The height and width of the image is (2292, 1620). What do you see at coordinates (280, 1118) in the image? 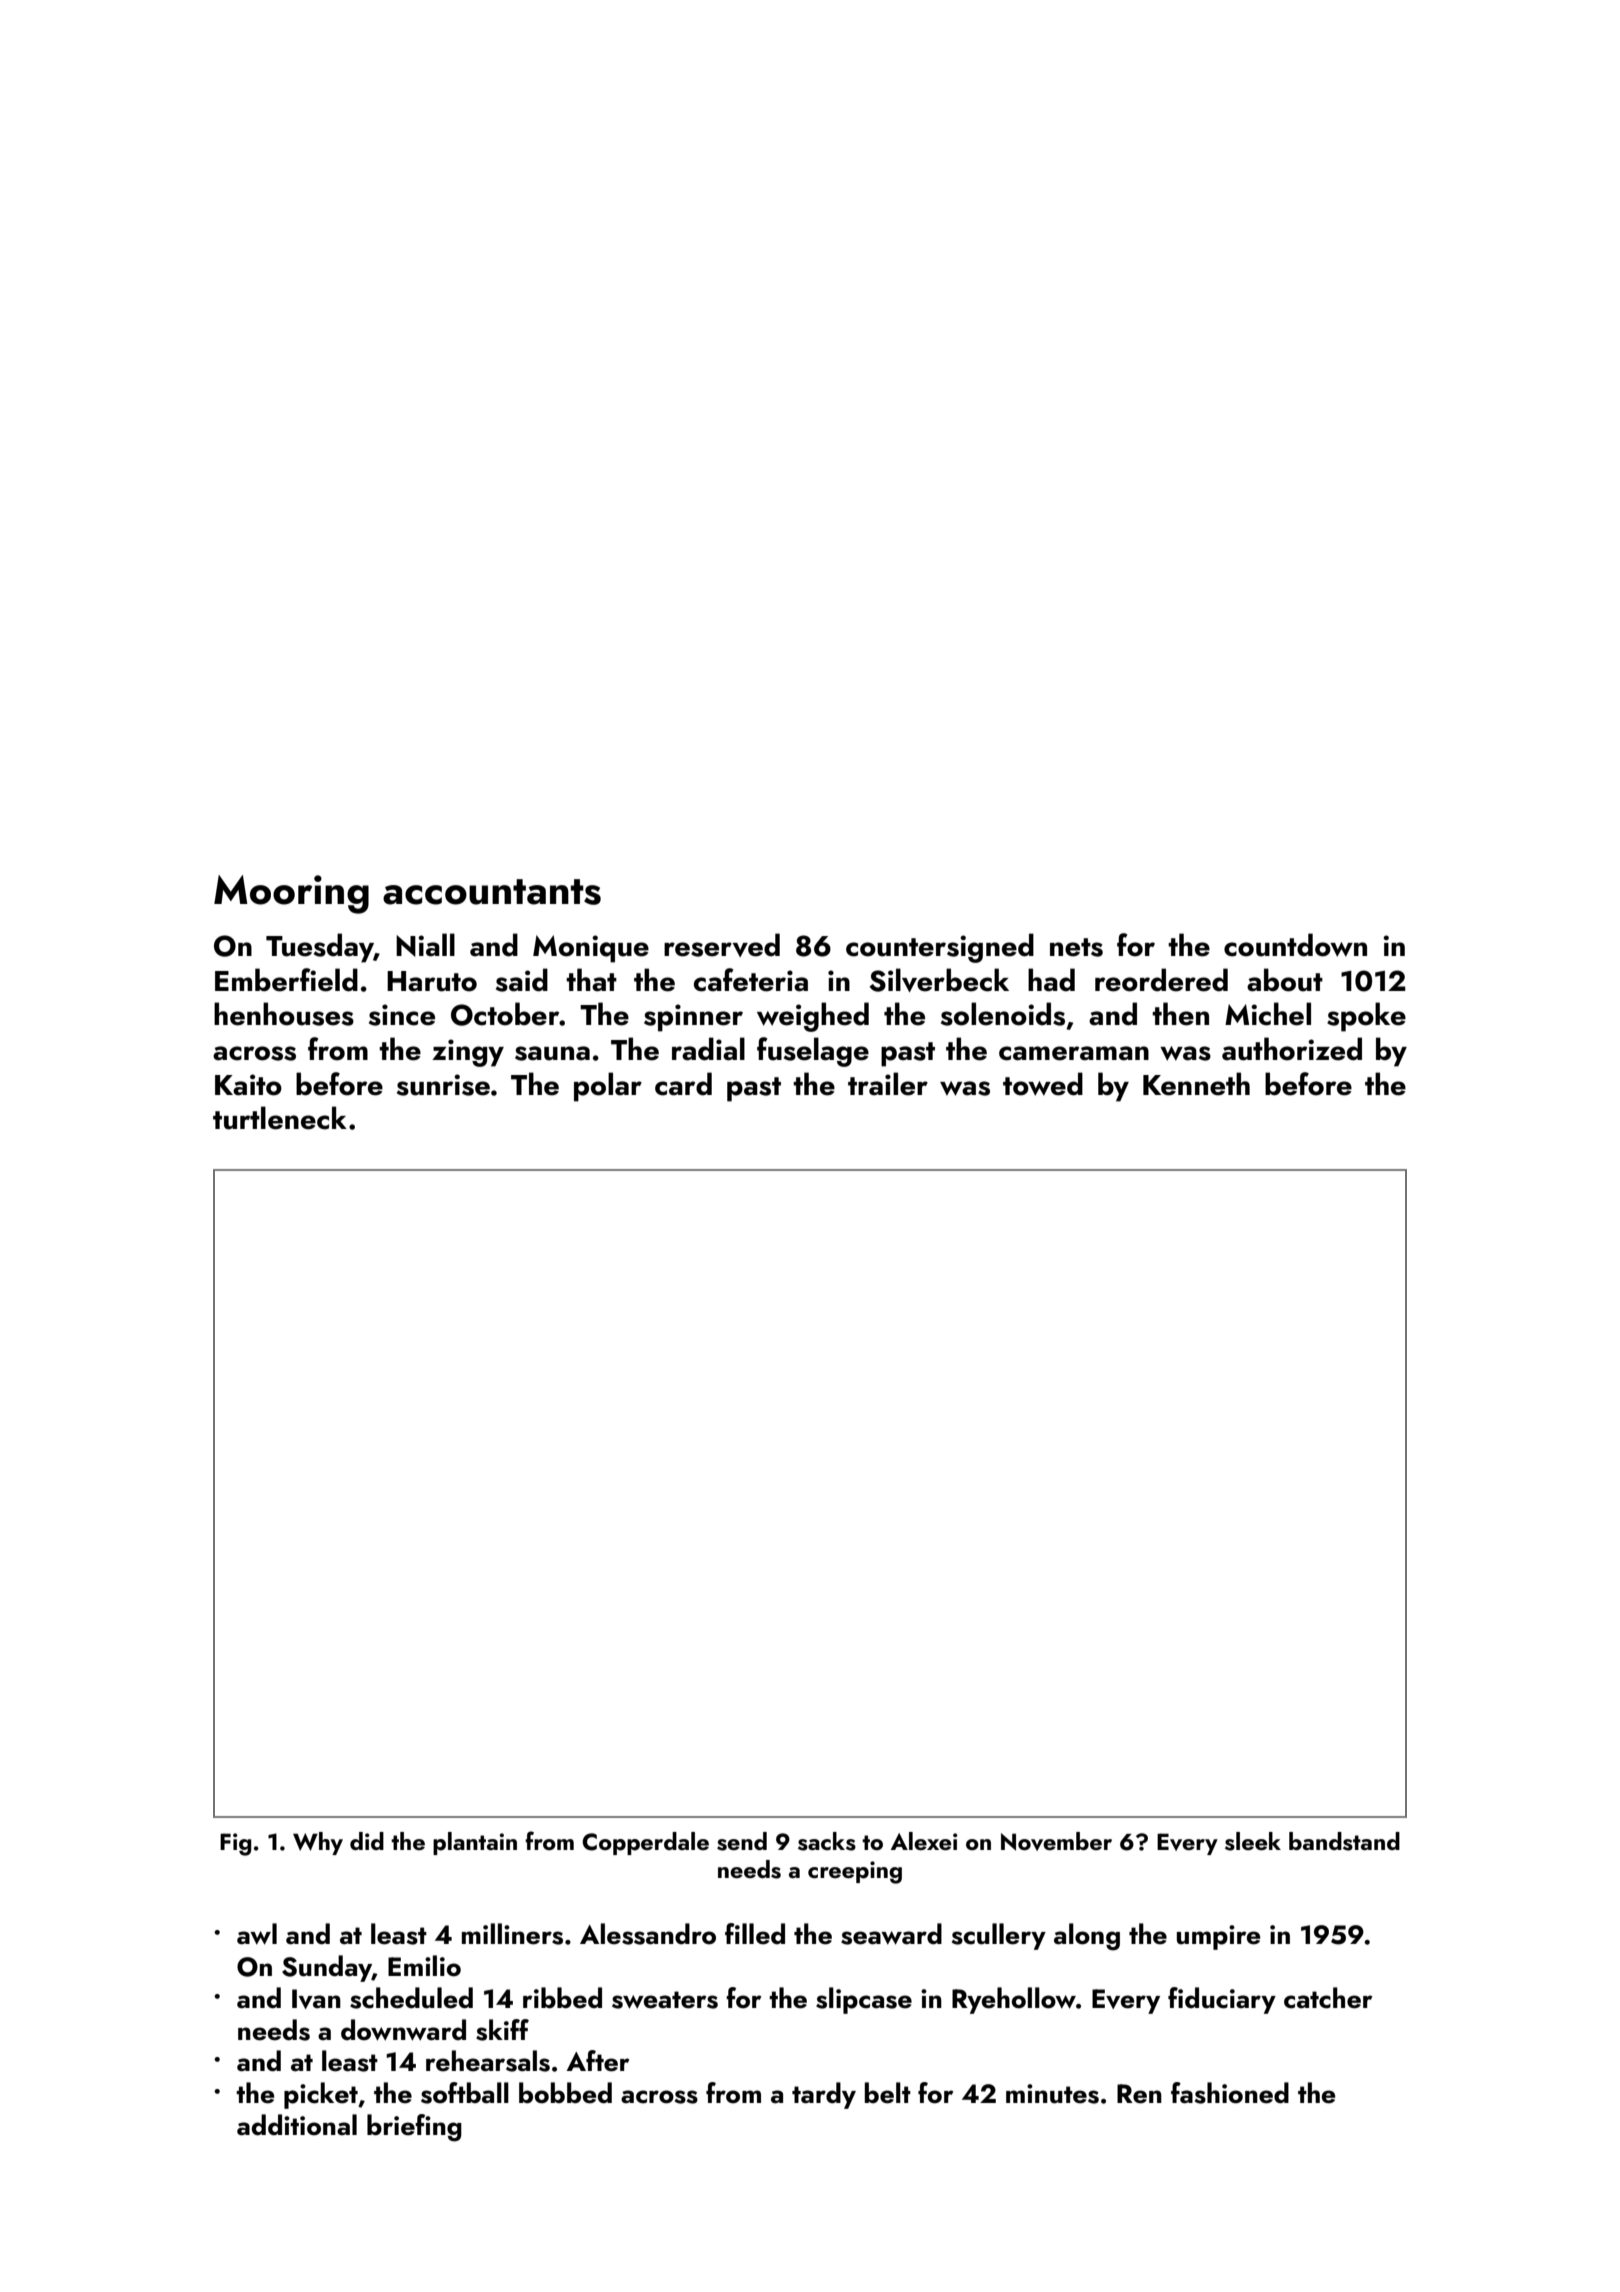
I see `turtleneck` at bounding box center [280, 1118].
